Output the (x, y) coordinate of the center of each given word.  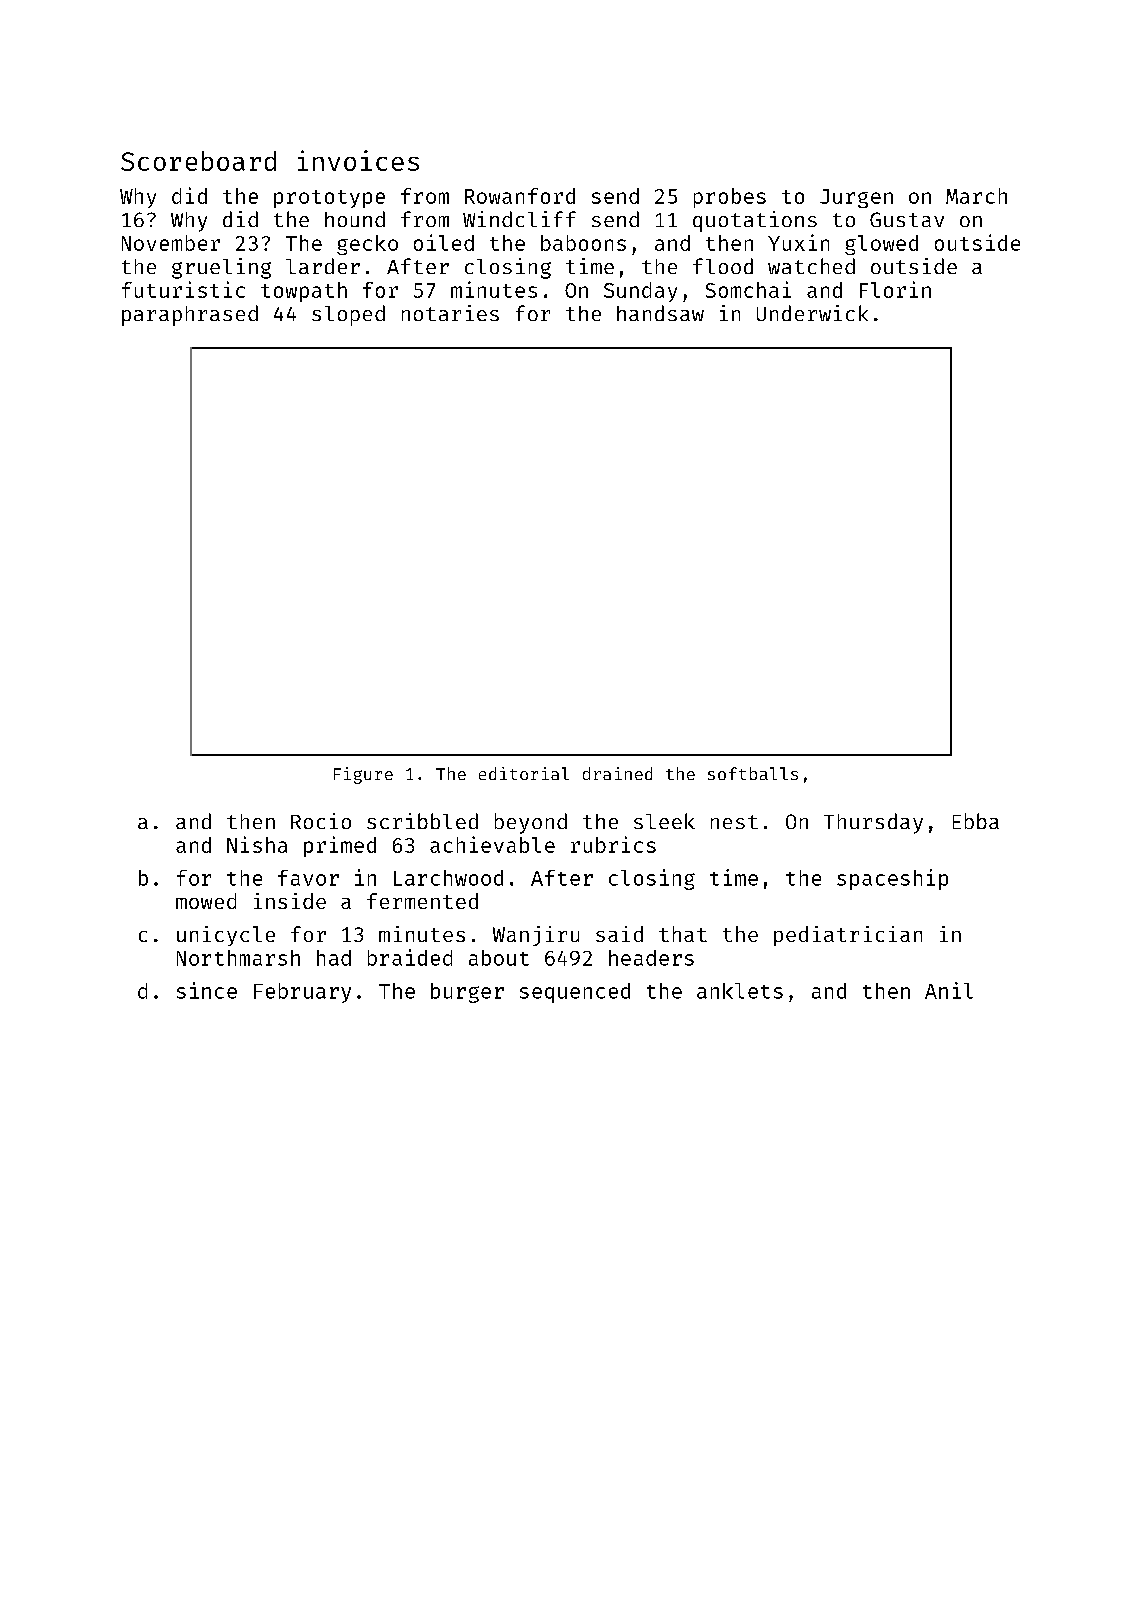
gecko (367, 245)
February (302, 993)
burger (467, 993)
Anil (949, 990)
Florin (895, 289)
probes (730, 198)
